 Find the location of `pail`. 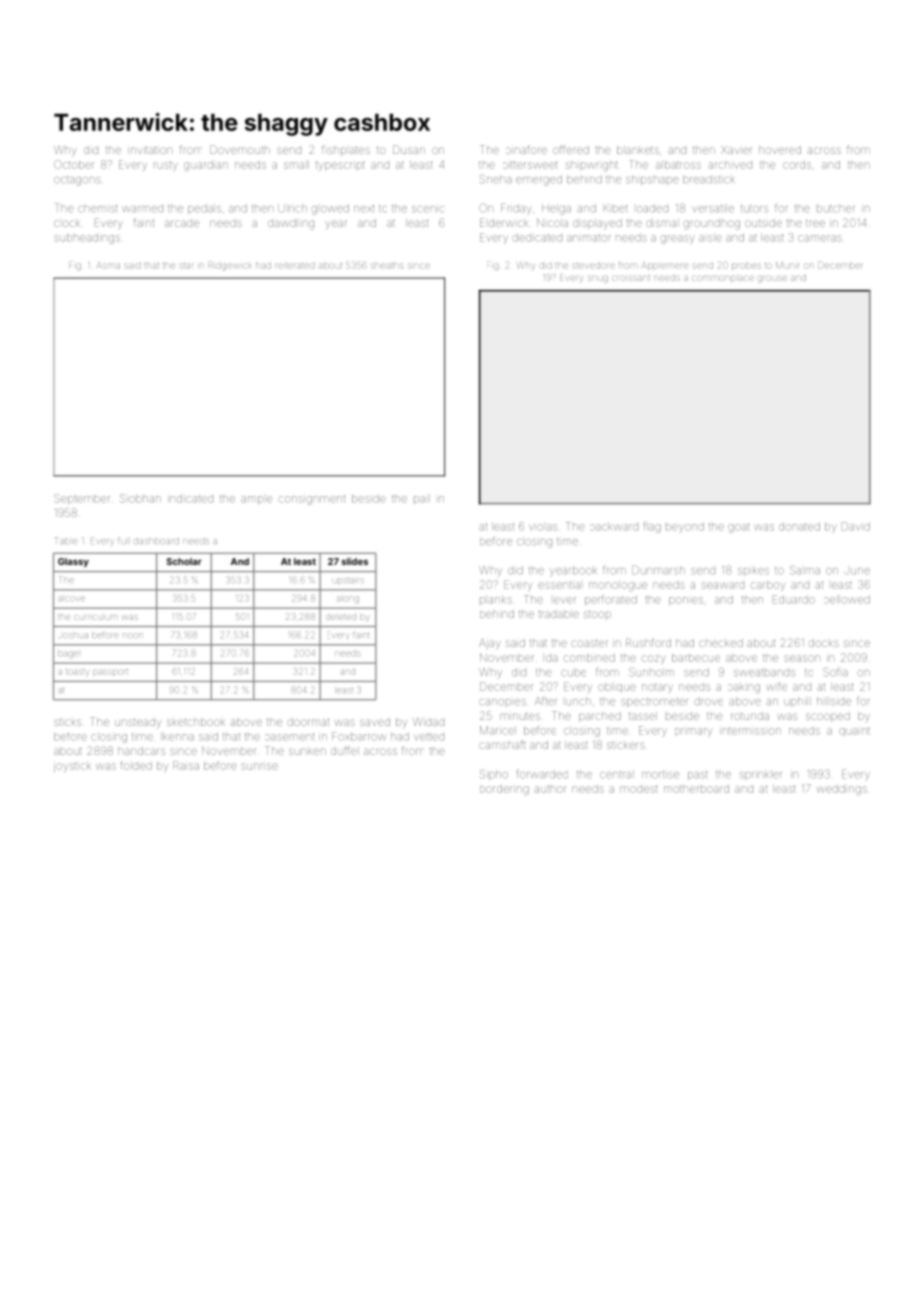

pail is located at coordinates (422, 498).
